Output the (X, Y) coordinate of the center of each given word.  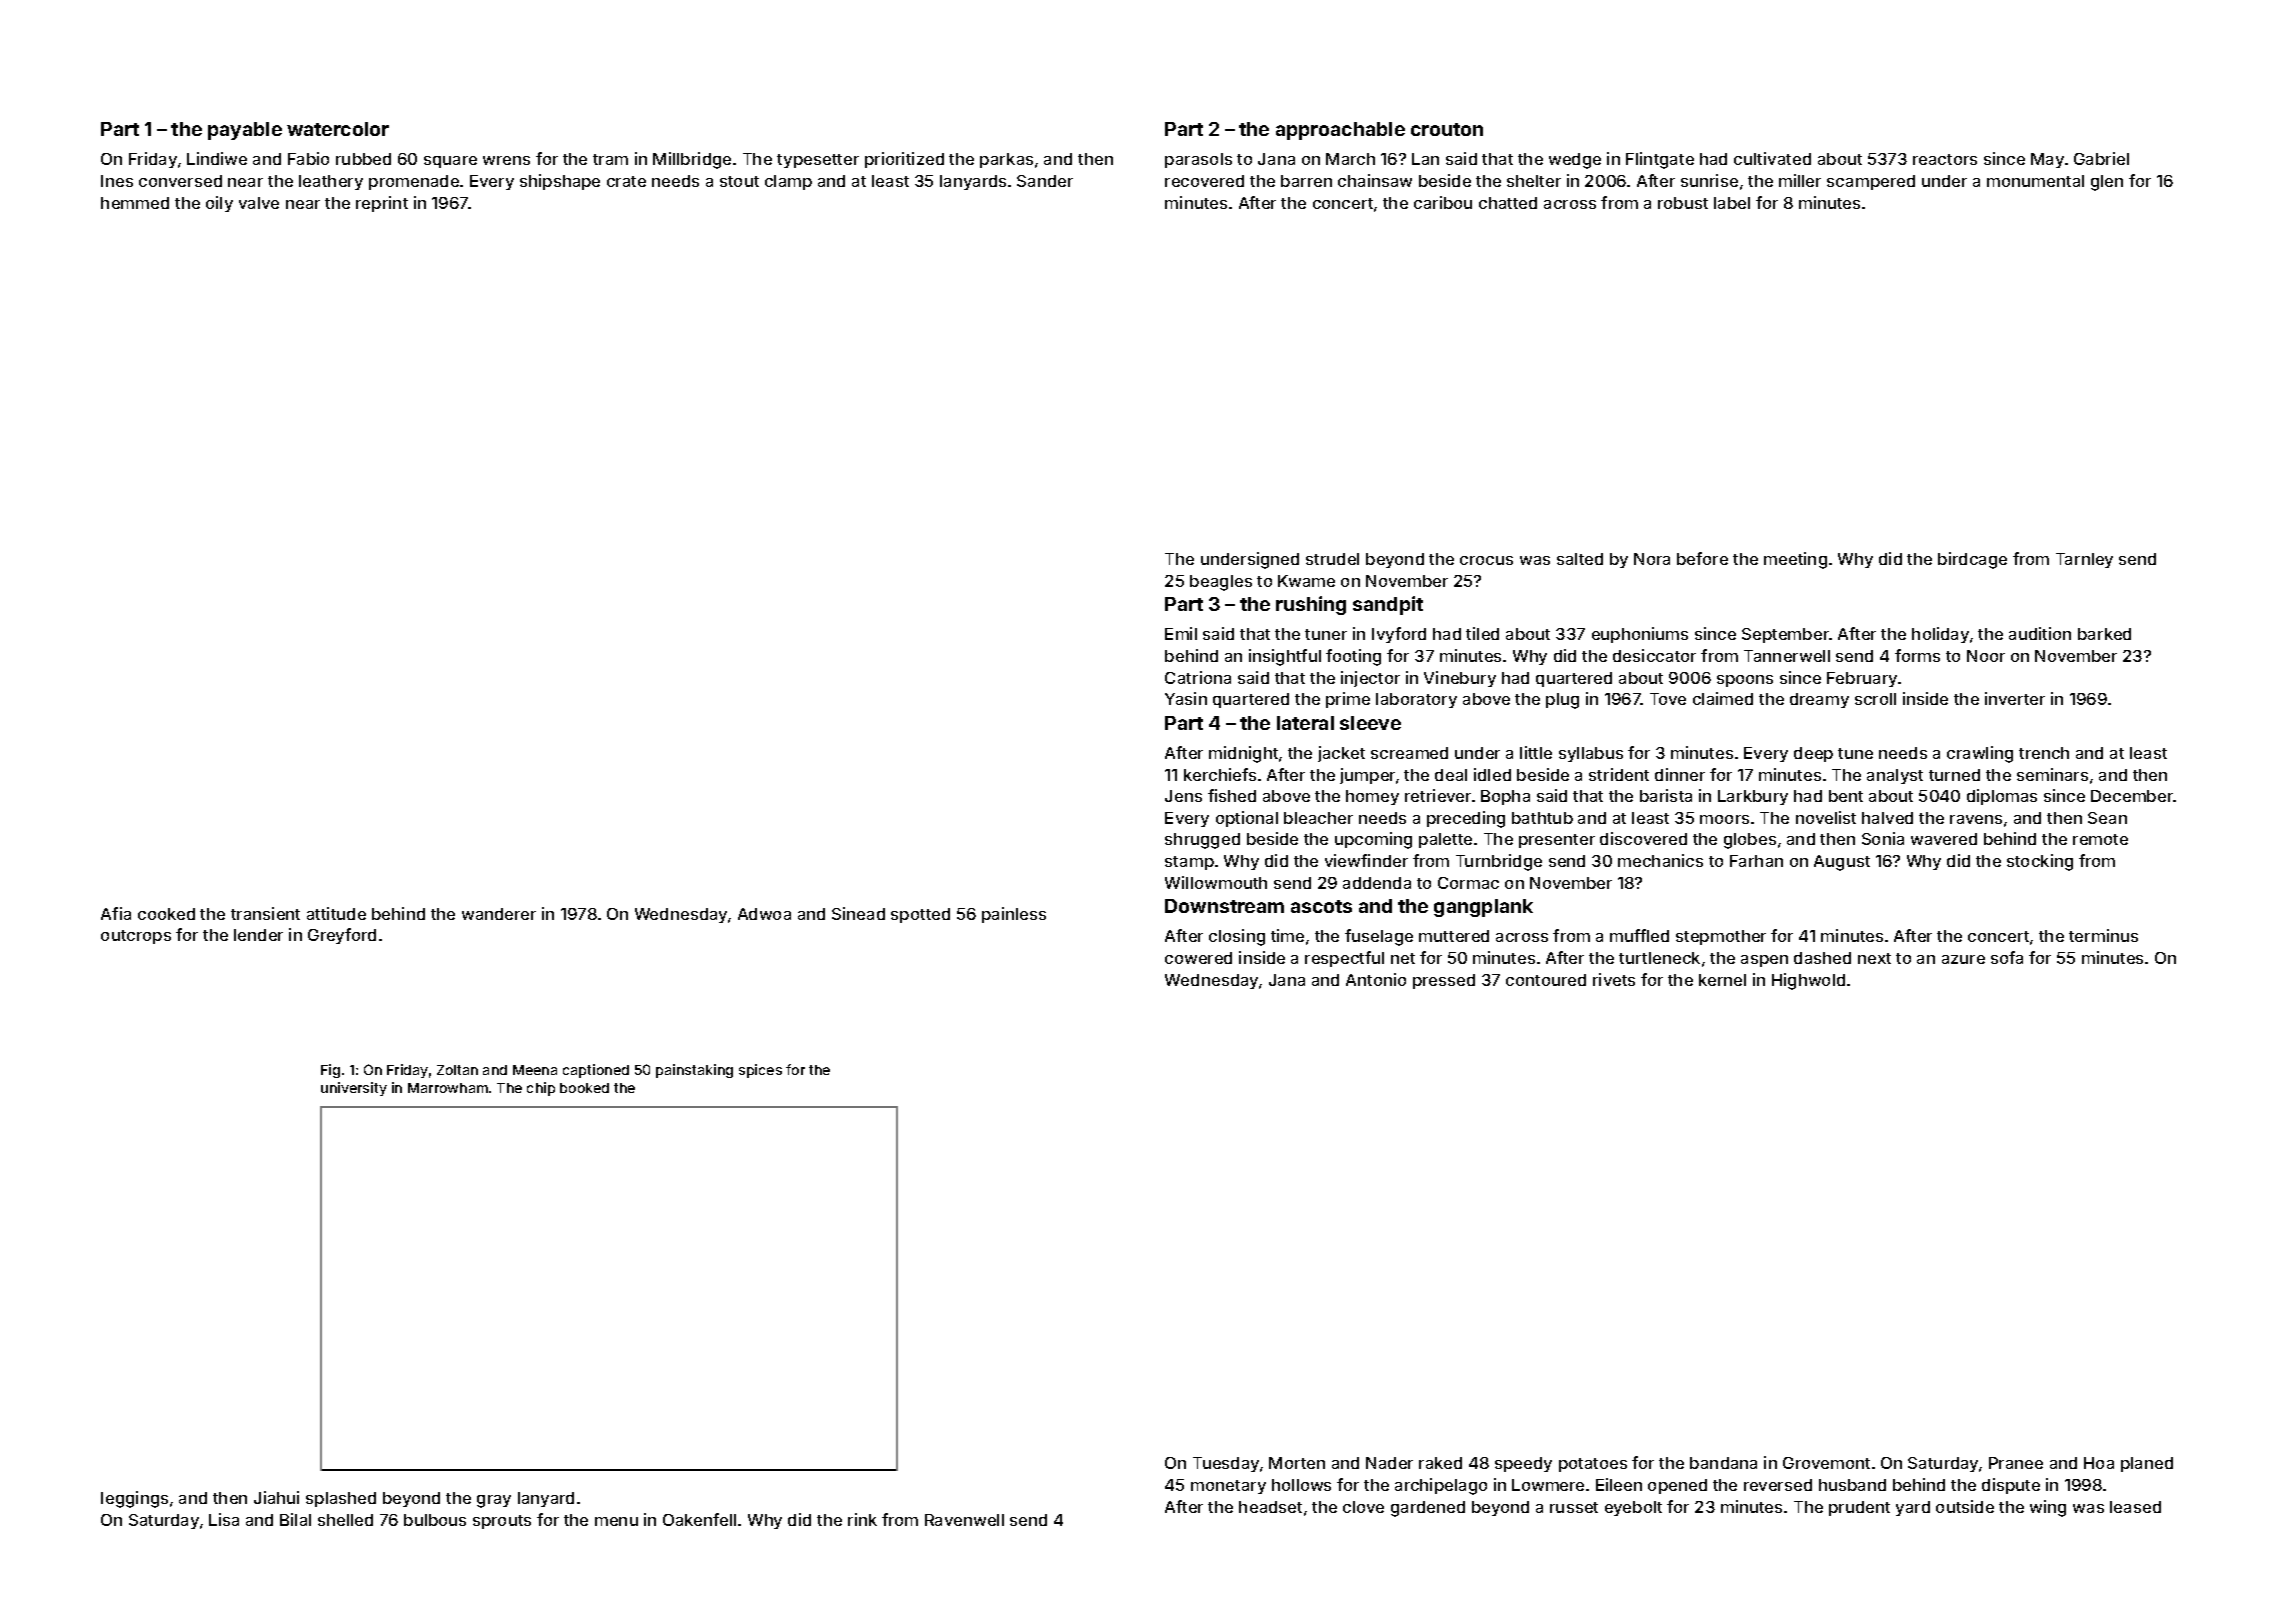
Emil (1181, 633)
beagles (1221, 583)
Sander (1045, 181)
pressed (1444, 981)
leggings (134, 1499)
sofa (2007, 957)
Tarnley (2084, 560)
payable (245, 131)
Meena (535, 1070)
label (1732, 203)
